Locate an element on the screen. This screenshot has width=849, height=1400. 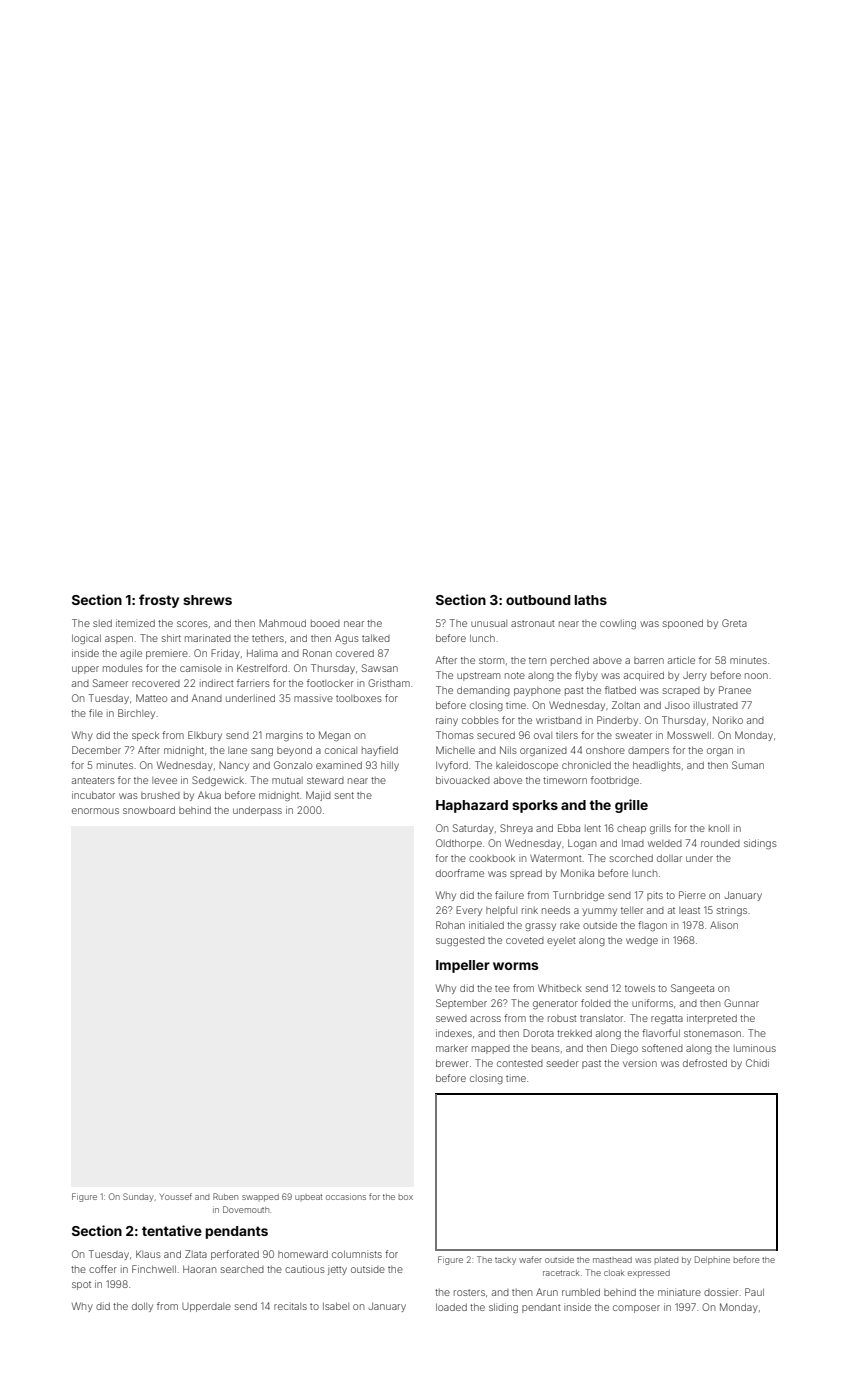
laths is located at coordinates (591, 600).
